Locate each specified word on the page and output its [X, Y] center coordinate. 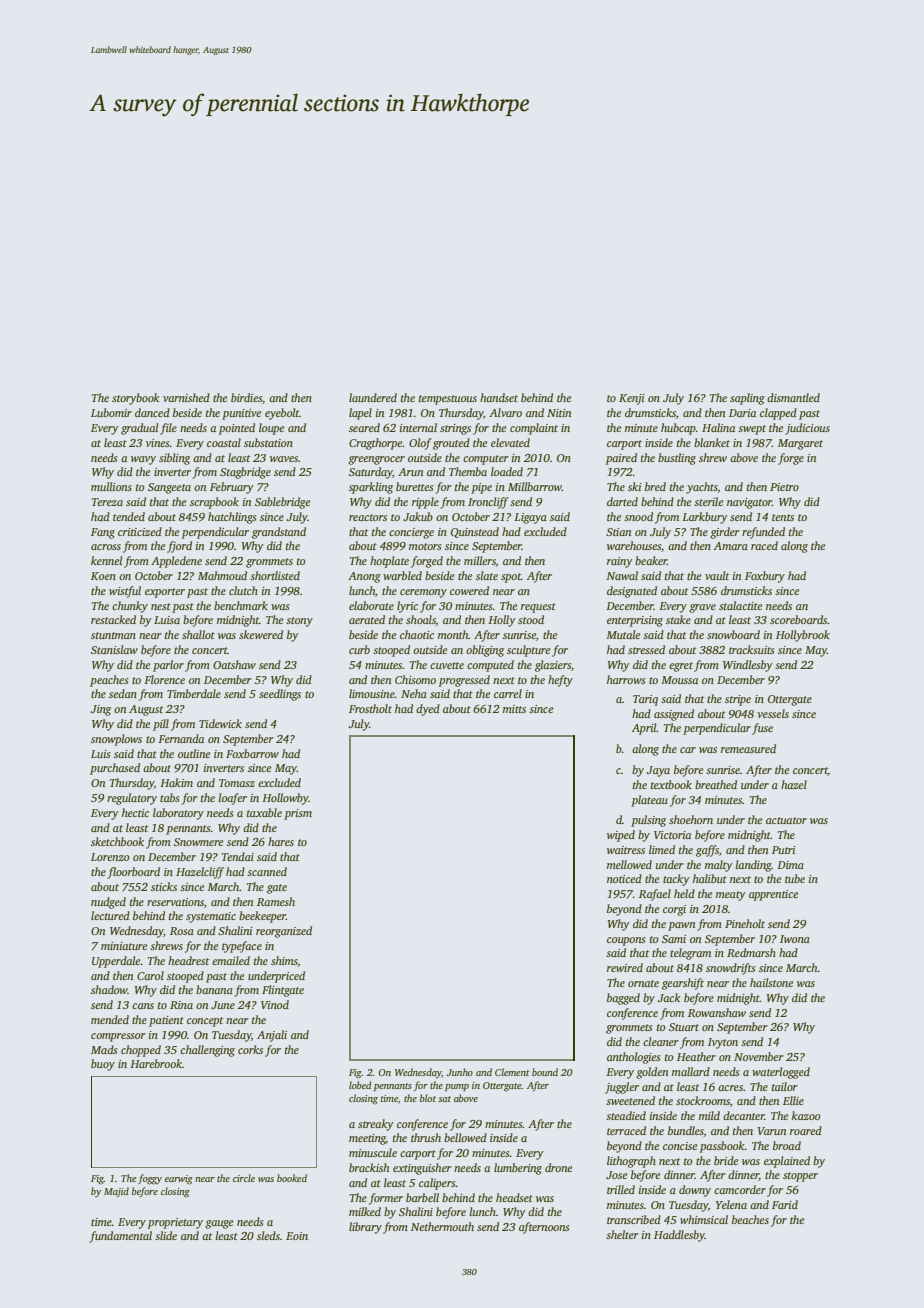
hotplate [389, 562]
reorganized [284, 932]
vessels [773, 713]
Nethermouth [442, 1226]
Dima [790, 865]
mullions [111, 486]
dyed [428, 710]
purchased [115, 769]
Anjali [272, 1036]
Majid [116, 1192]
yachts [702, 488]
